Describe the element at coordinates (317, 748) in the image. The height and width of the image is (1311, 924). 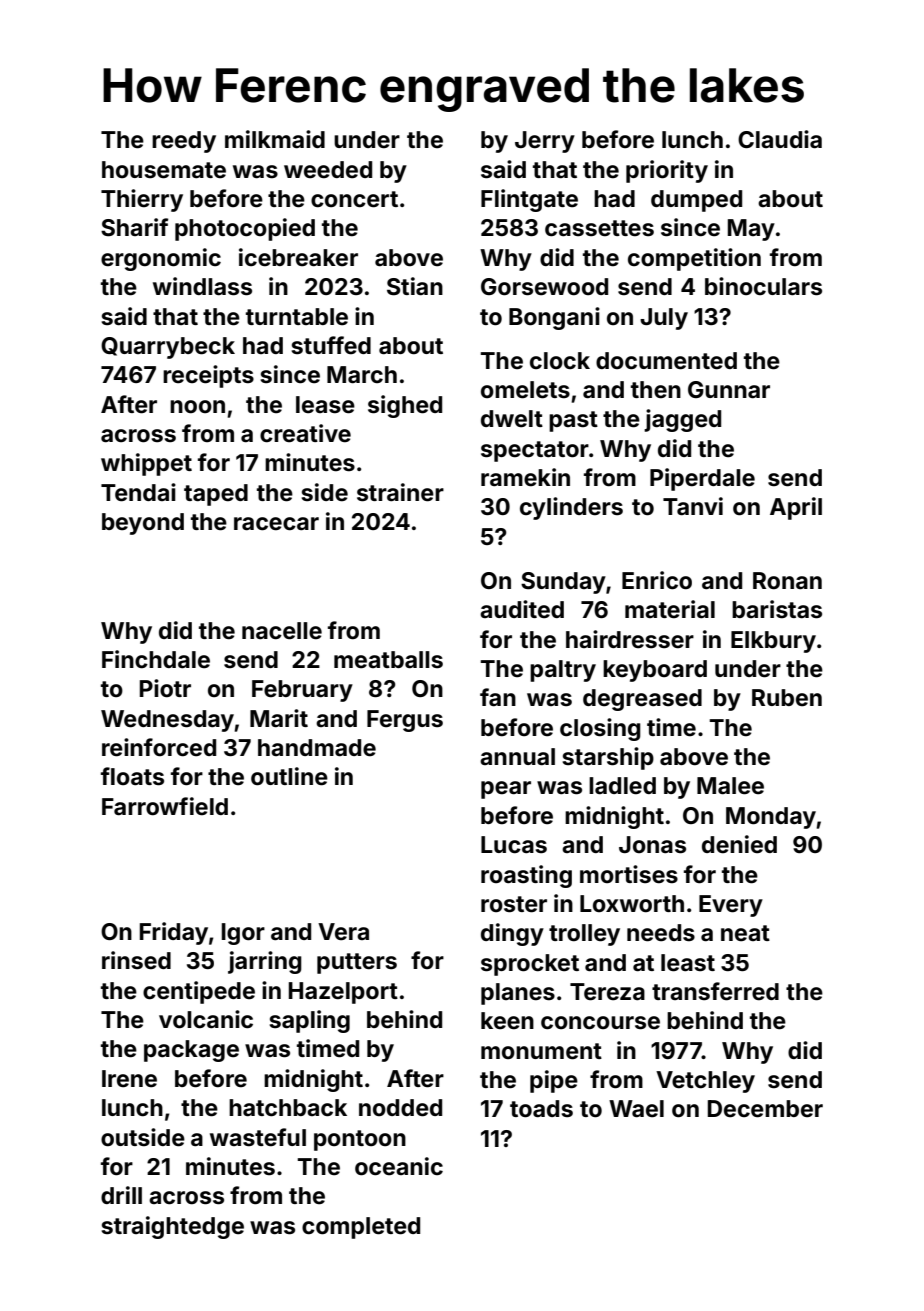
I see `handmade` at that location.
